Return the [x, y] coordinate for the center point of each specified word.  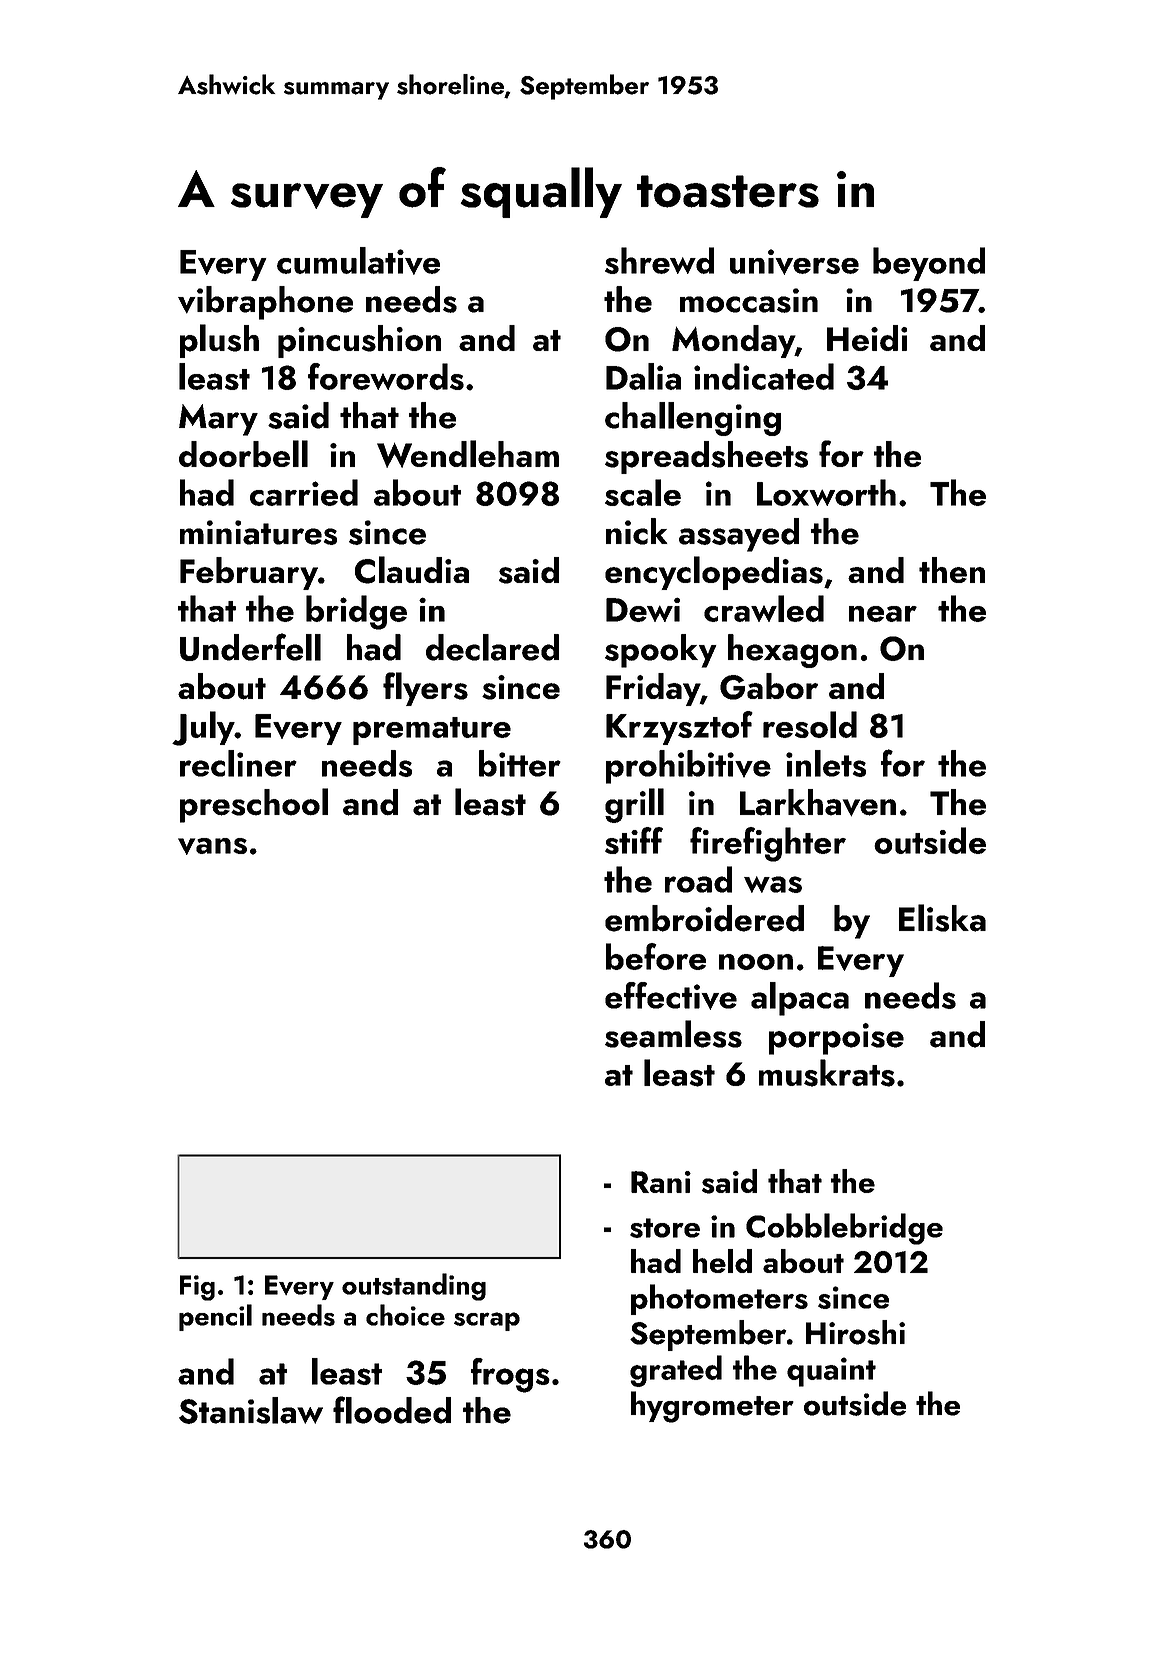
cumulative [358, 261]
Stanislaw [251, 1410]
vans [212, 846]
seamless [673, 1034]
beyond [929, 264]
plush [219, 341]
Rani [661, 1182]
